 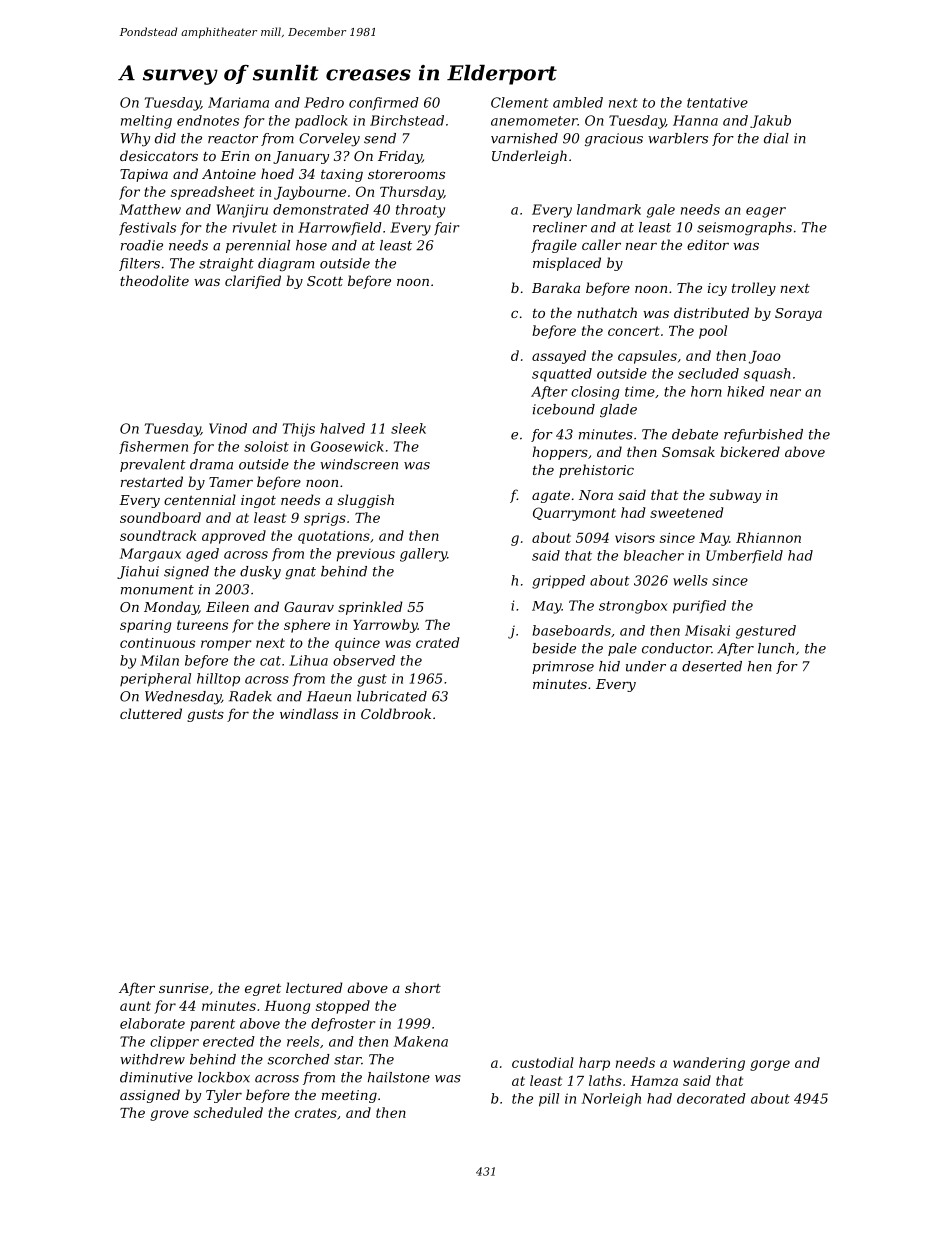 I want to click on scheduled, so click(x=228, y=1112).
